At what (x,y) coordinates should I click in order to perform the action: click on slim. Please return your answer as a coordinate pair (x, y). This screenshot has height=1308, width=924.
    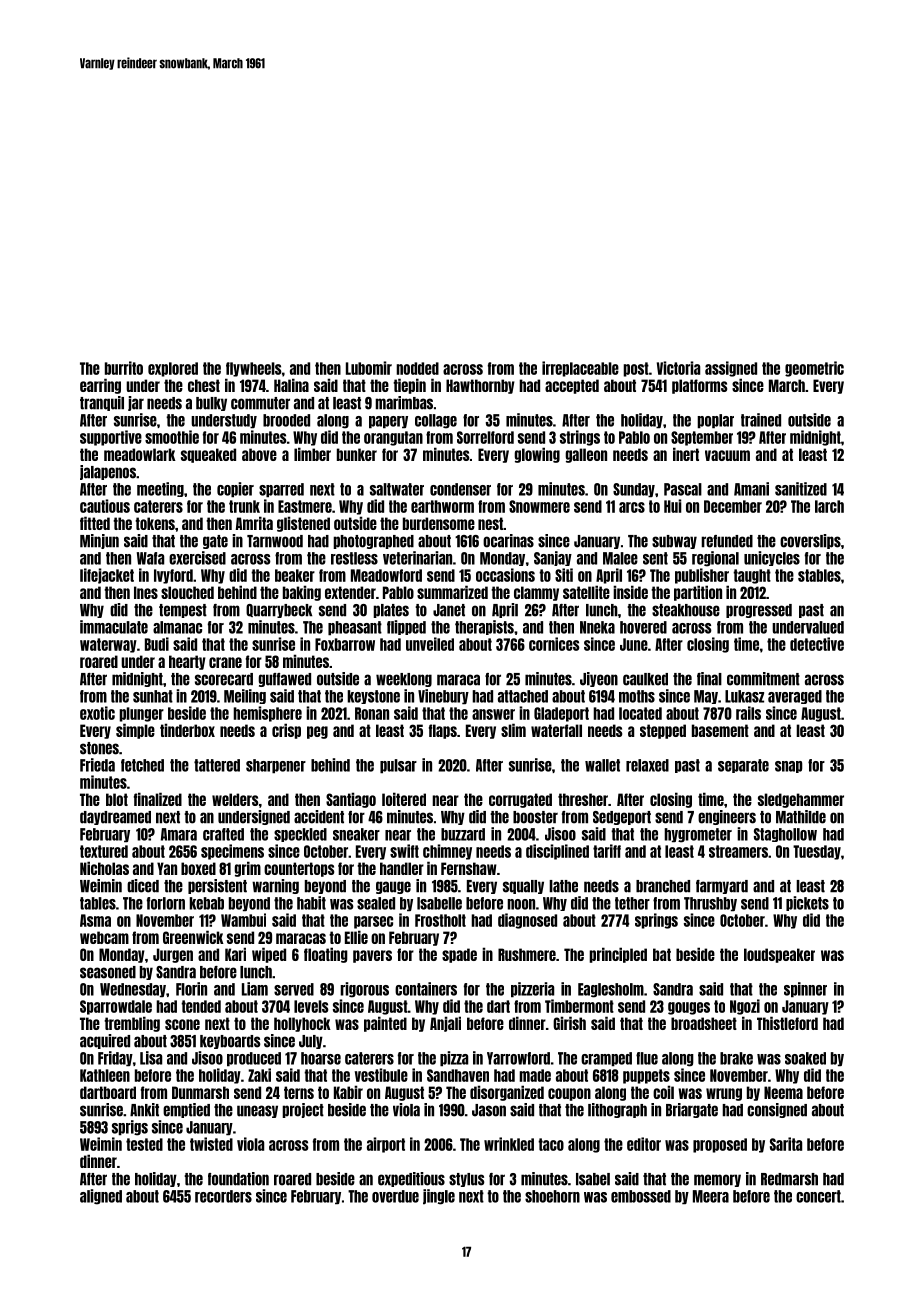
    Looking at the image, I should click on (513, 730).
